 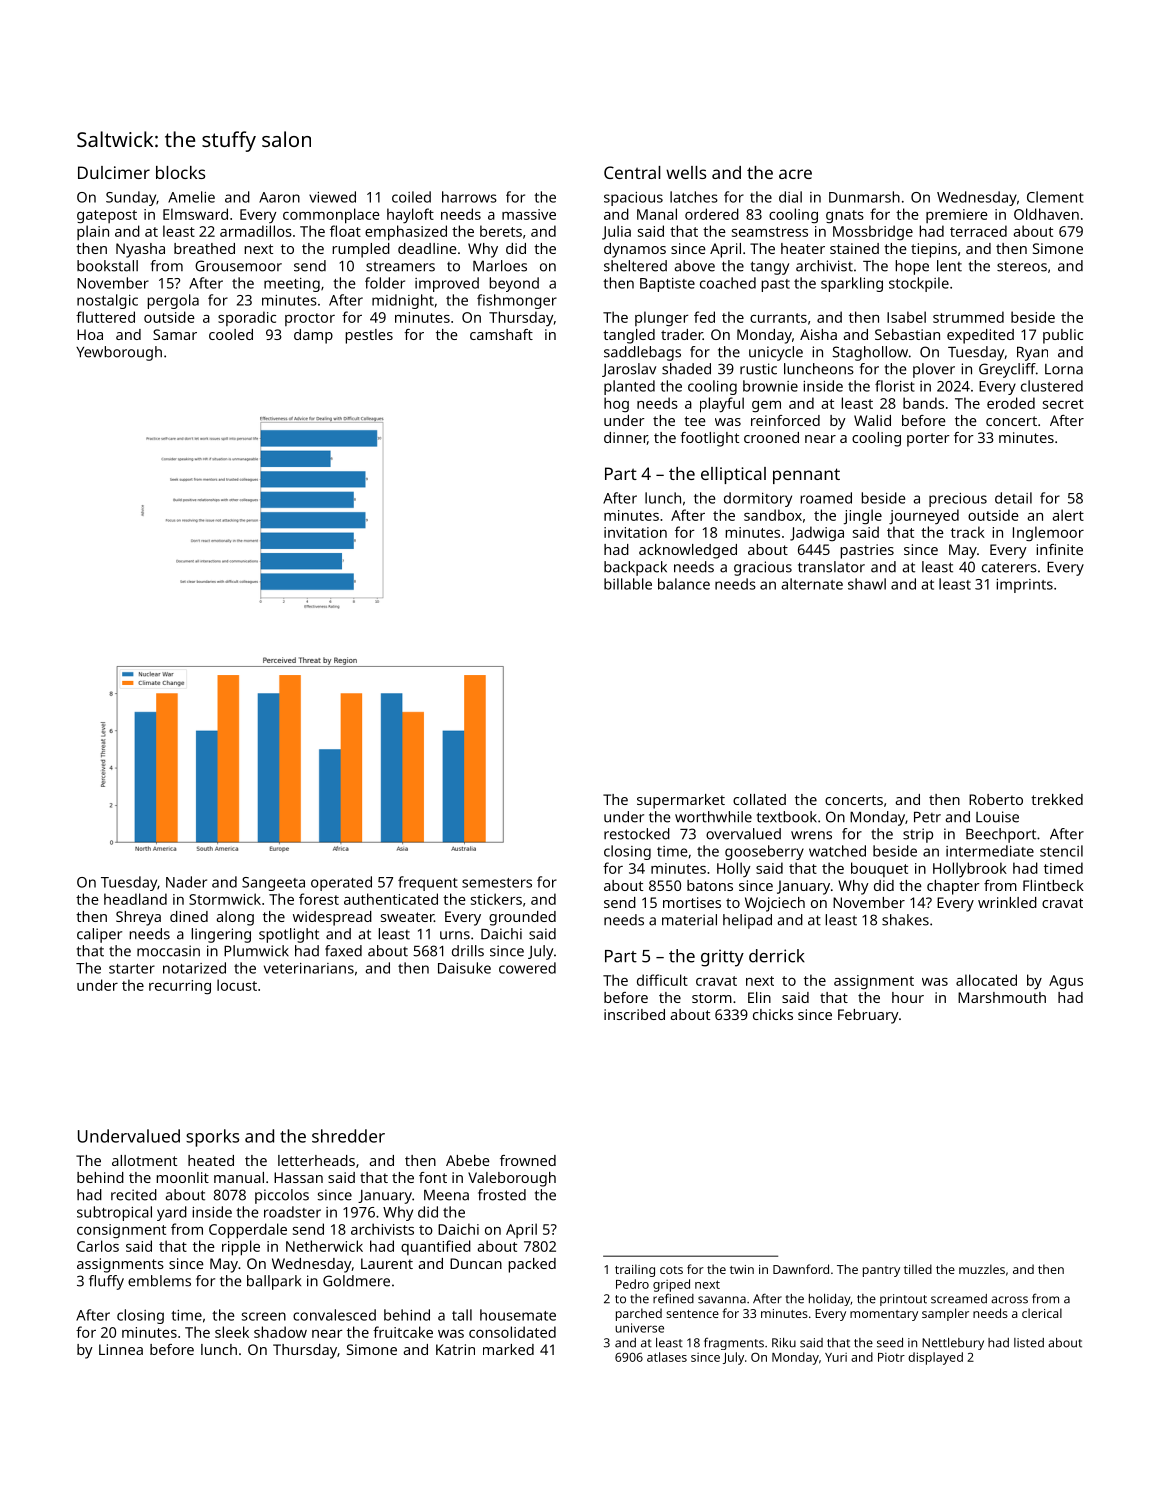 I want to click on manual, so click(x=239, y=1177).
